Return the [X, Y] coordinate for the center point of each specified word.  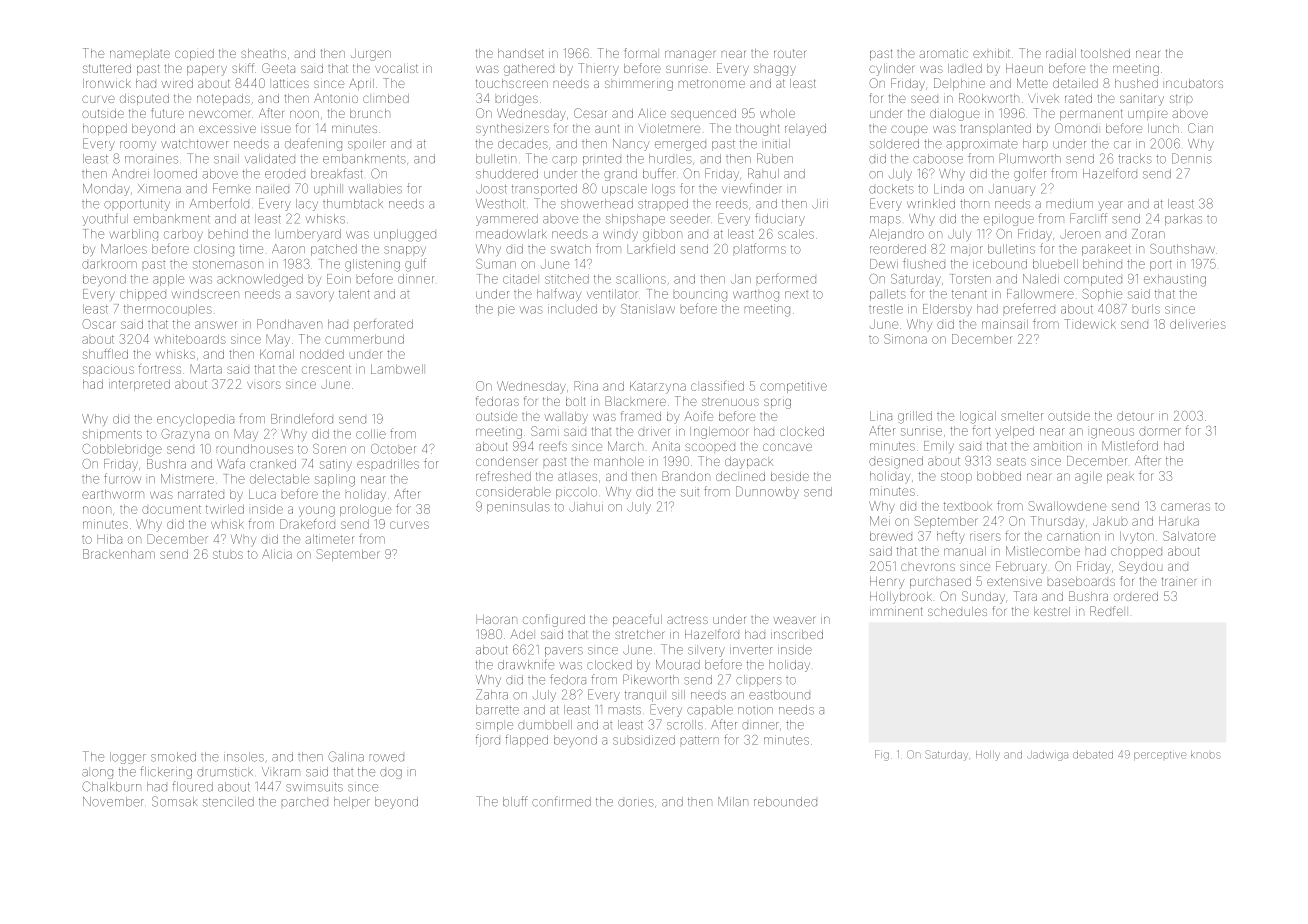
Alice [652, 113]
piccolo [576, 494]
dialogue [955, 115]
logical [978, 417]
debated [1093, 755]
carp [564, 161]
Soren [329, 449]
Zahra [492, 694]
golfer [1030, 174]
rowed [387, 758]
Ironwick [107, 83]
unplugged [405, 235]
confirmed [561, 801]
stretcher [639, 634]
